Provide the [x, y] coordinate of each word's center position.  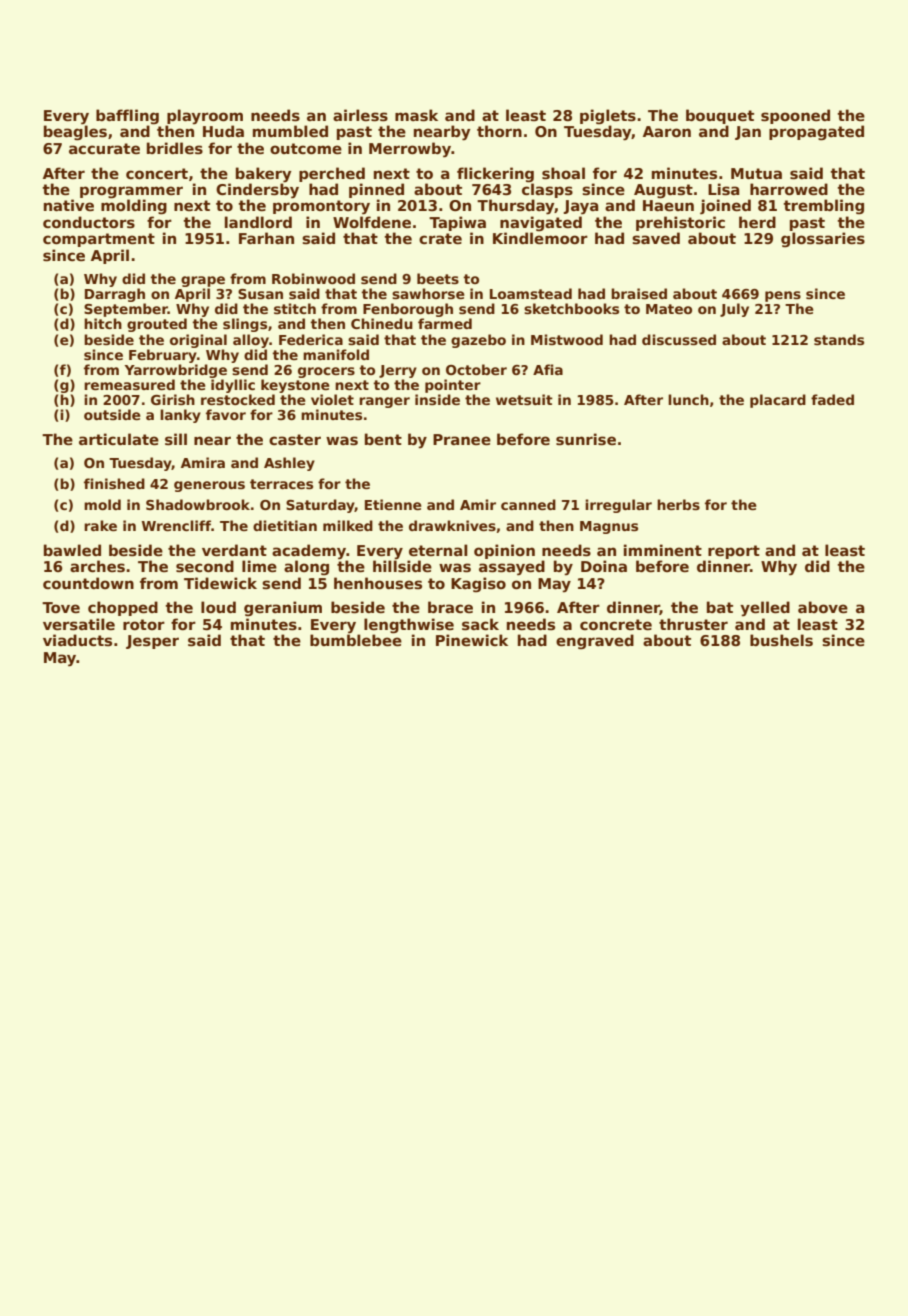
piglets [608, 116]
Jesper [152, 642]
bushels [781, 640]
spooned [795, 116]
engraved [595, 641]
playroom [205, 117]
